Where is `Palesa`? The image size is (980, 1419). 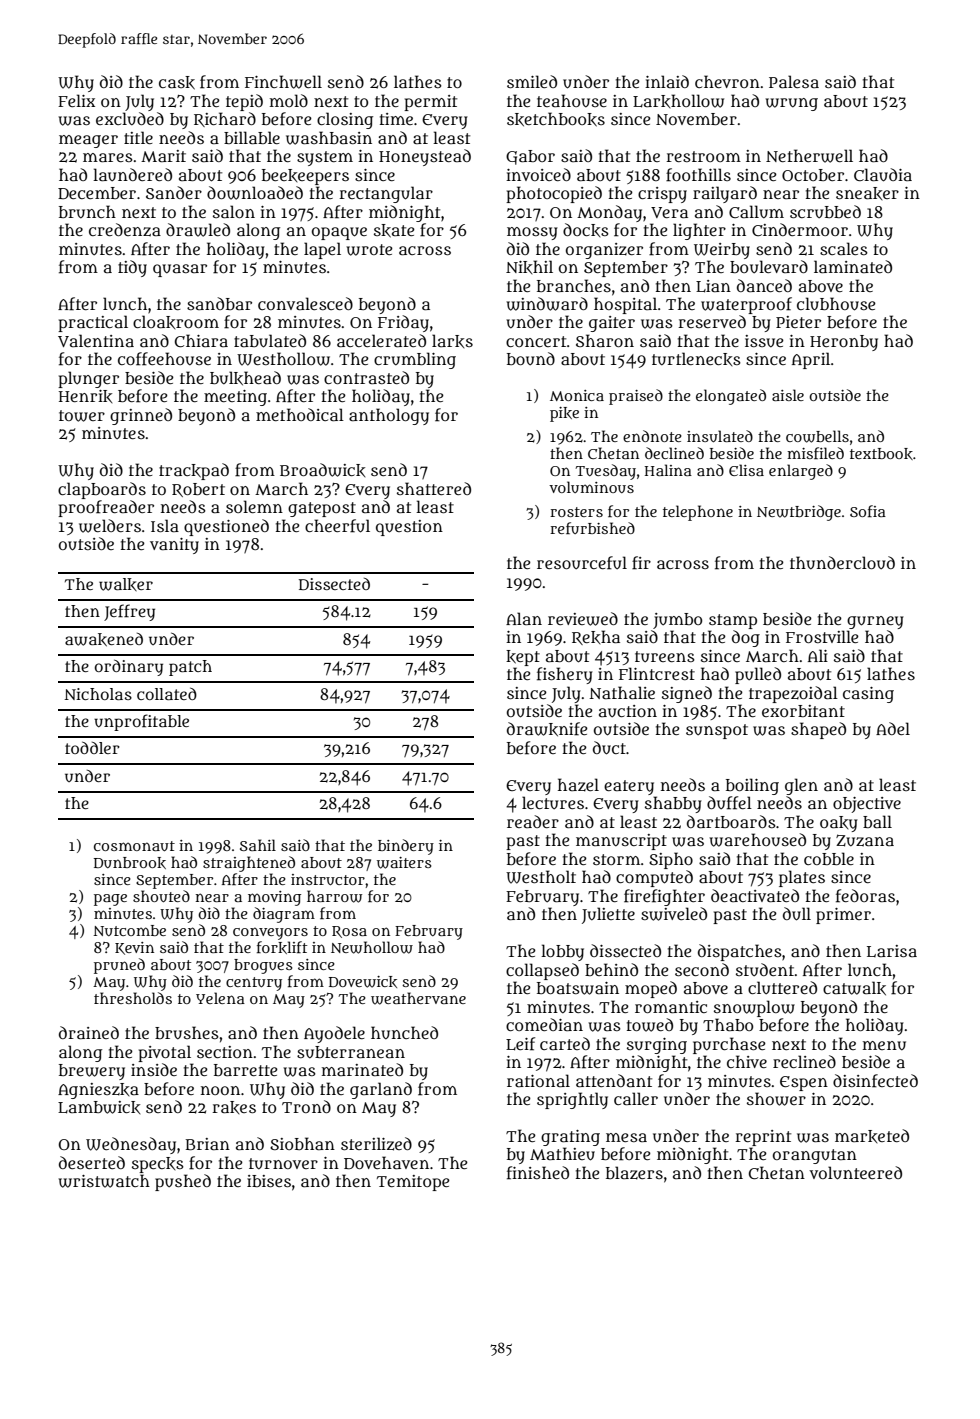
Palesa is located at coordinates (794, 81).
